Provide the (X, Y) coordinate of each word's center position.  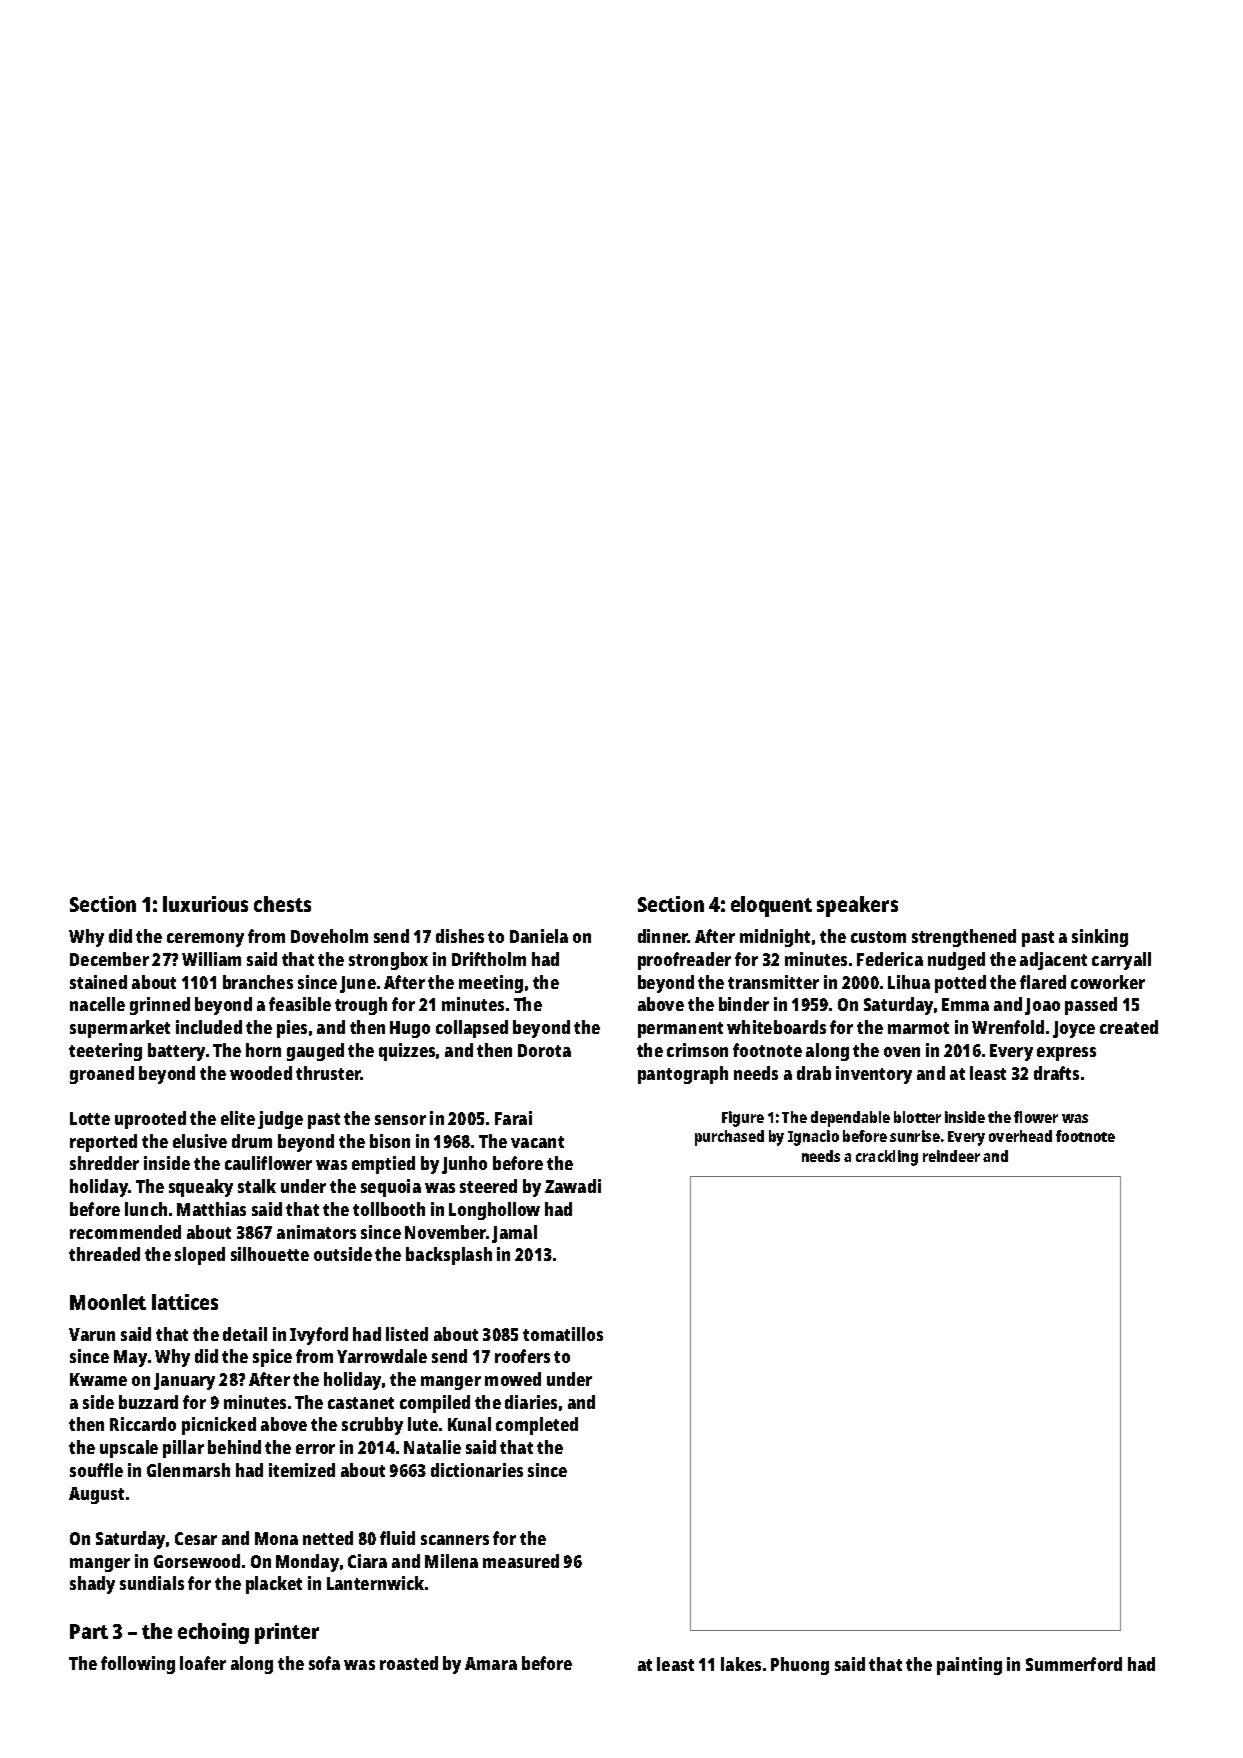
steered (488, 1186)
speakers (857, 906)
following (138, 1665)
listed (407, 1334)
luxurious (205, 904)
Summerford (1074, 1664)
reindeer (951, 1156)
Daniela (539, 936)
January (184, 1381)
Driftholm (489, 959)
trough (361, 1006)
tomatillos (563, 1334)
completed (537, 1426)
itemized (302, 1470)
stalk (257, 1186)
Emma (965, 1004)
